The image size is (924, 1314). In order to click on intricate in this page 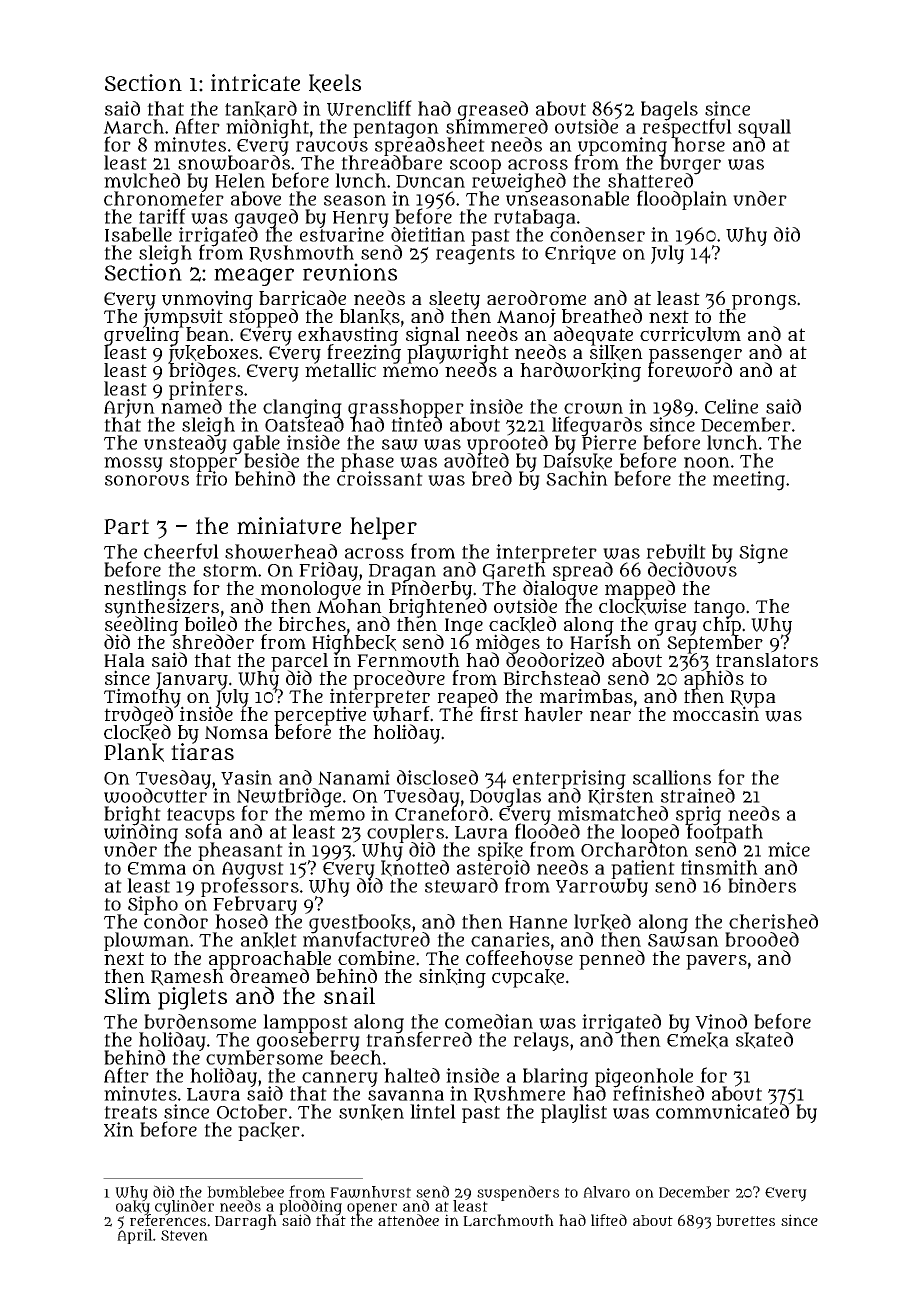, I will do `click(255, 83)`.
